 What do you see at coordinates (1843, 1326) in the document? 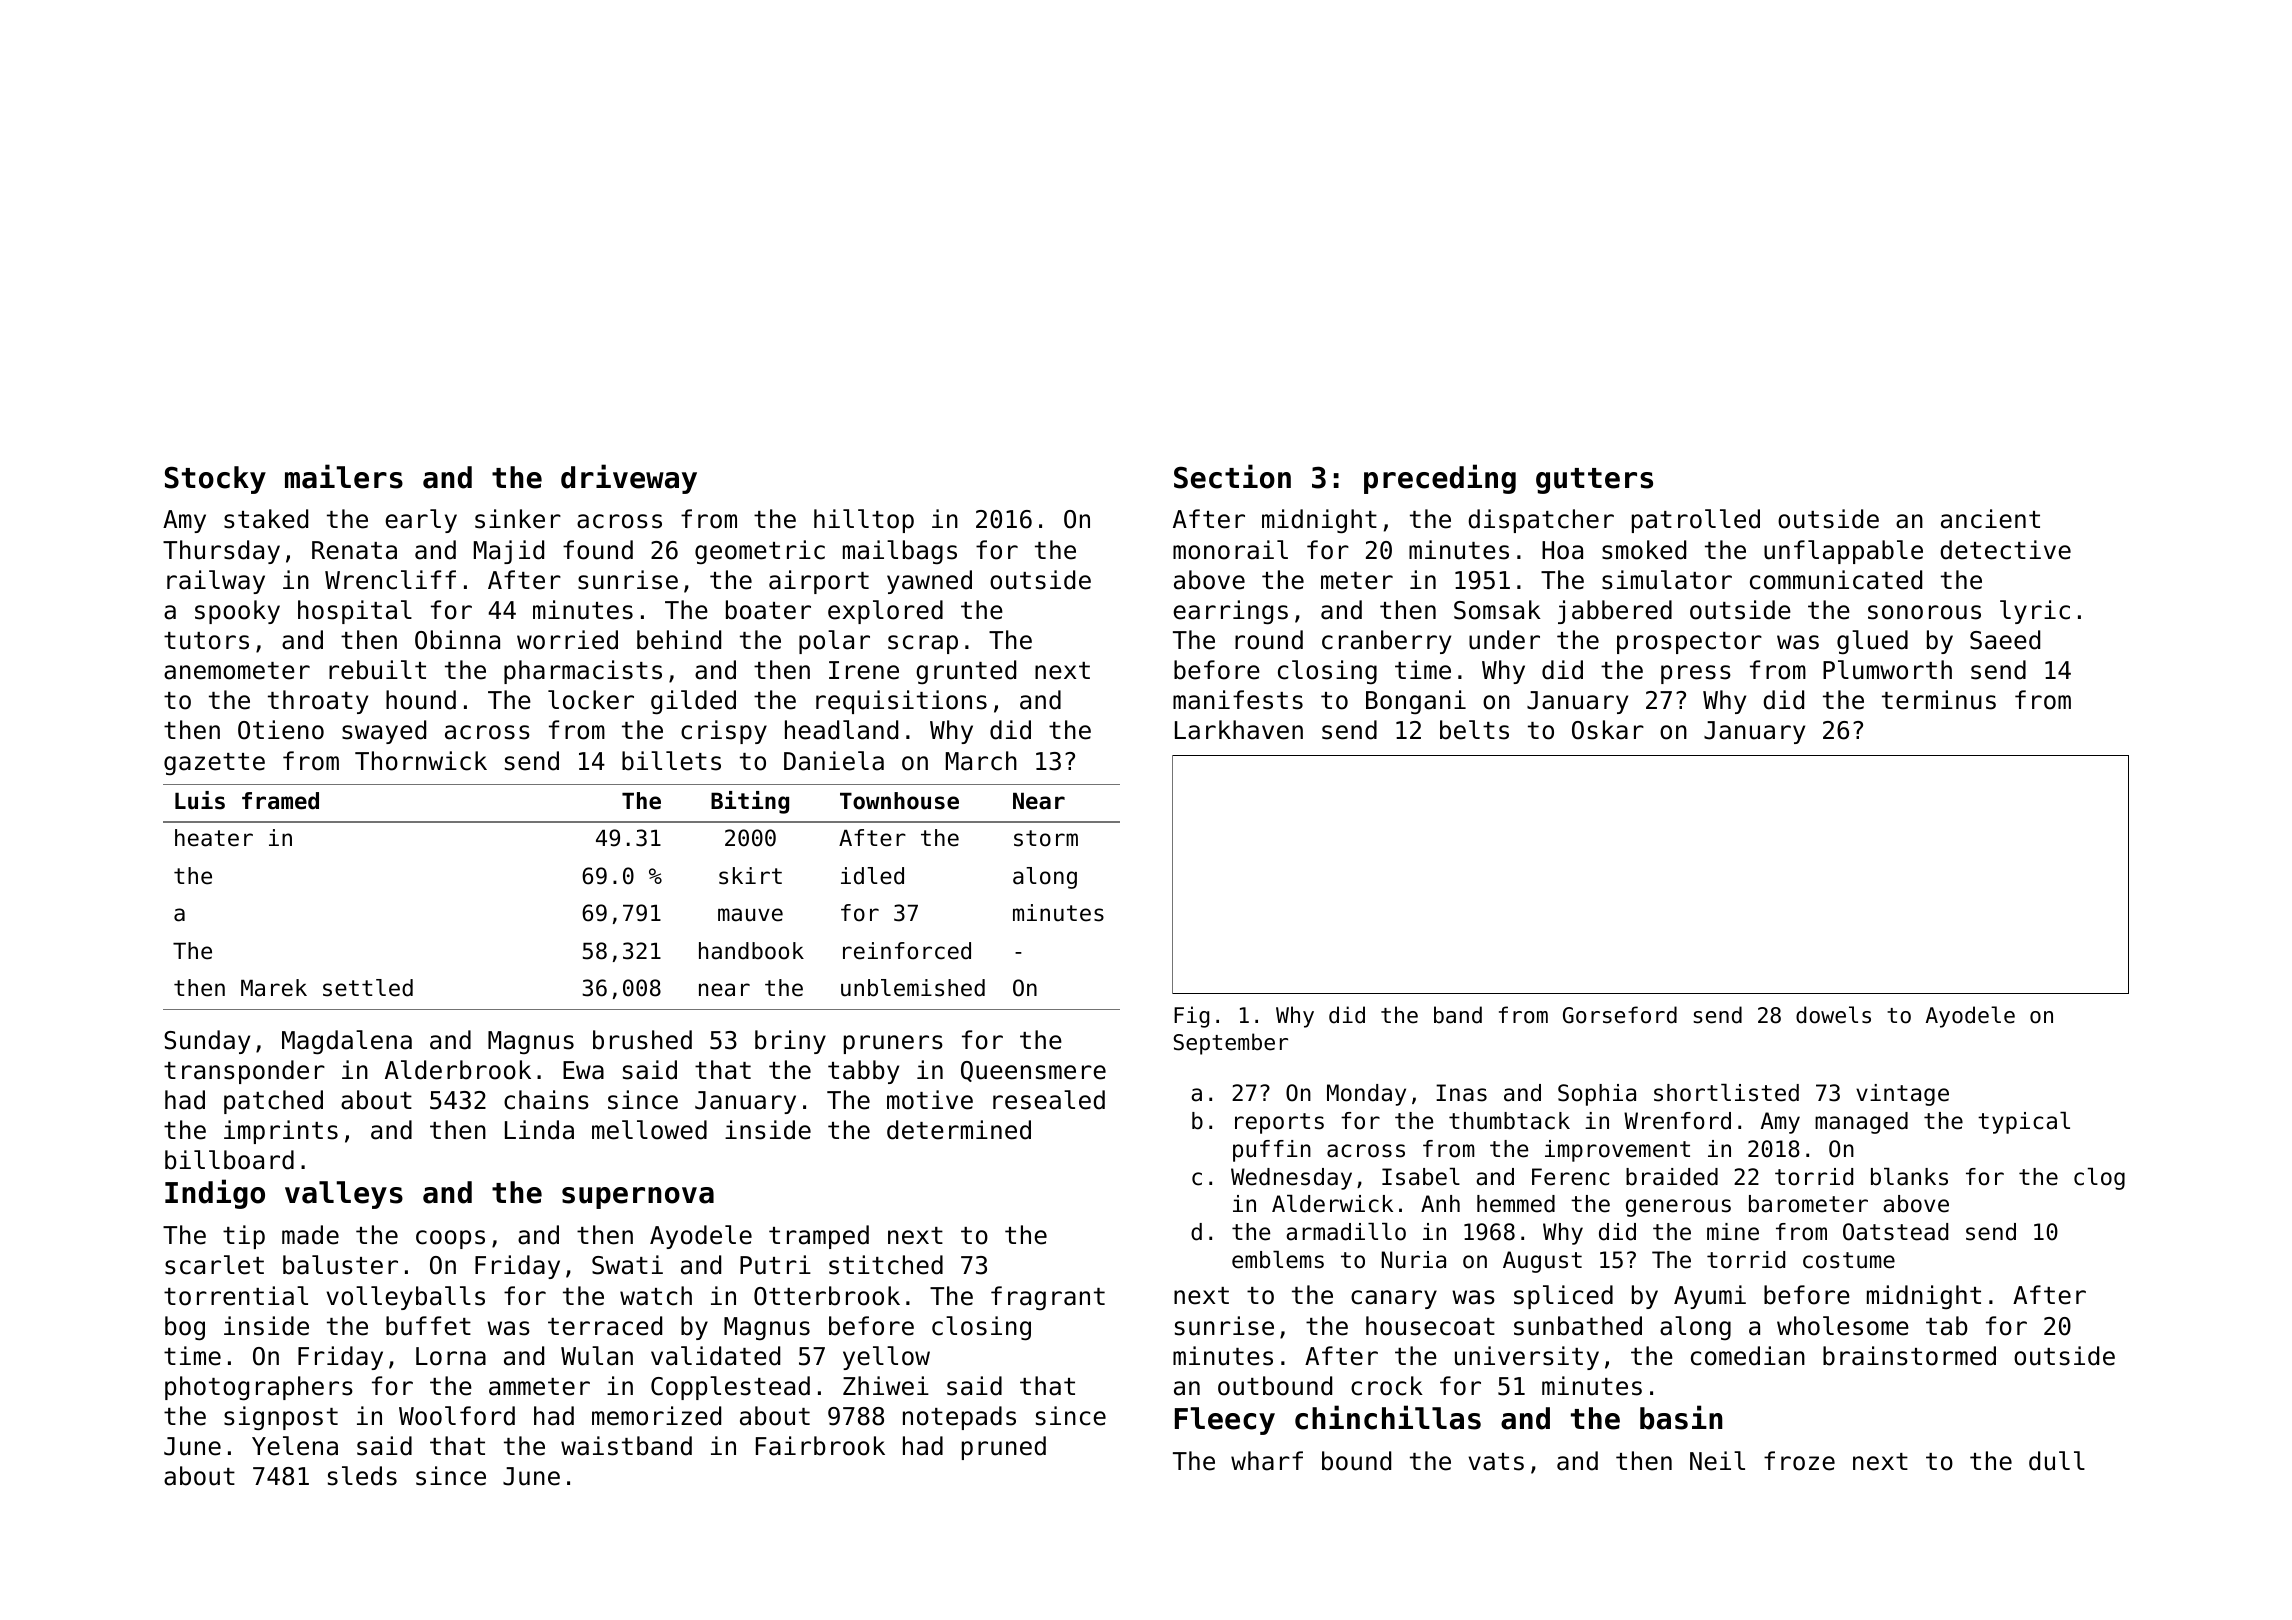
I see `wholesome` at bounding box center [1843, 1326].
